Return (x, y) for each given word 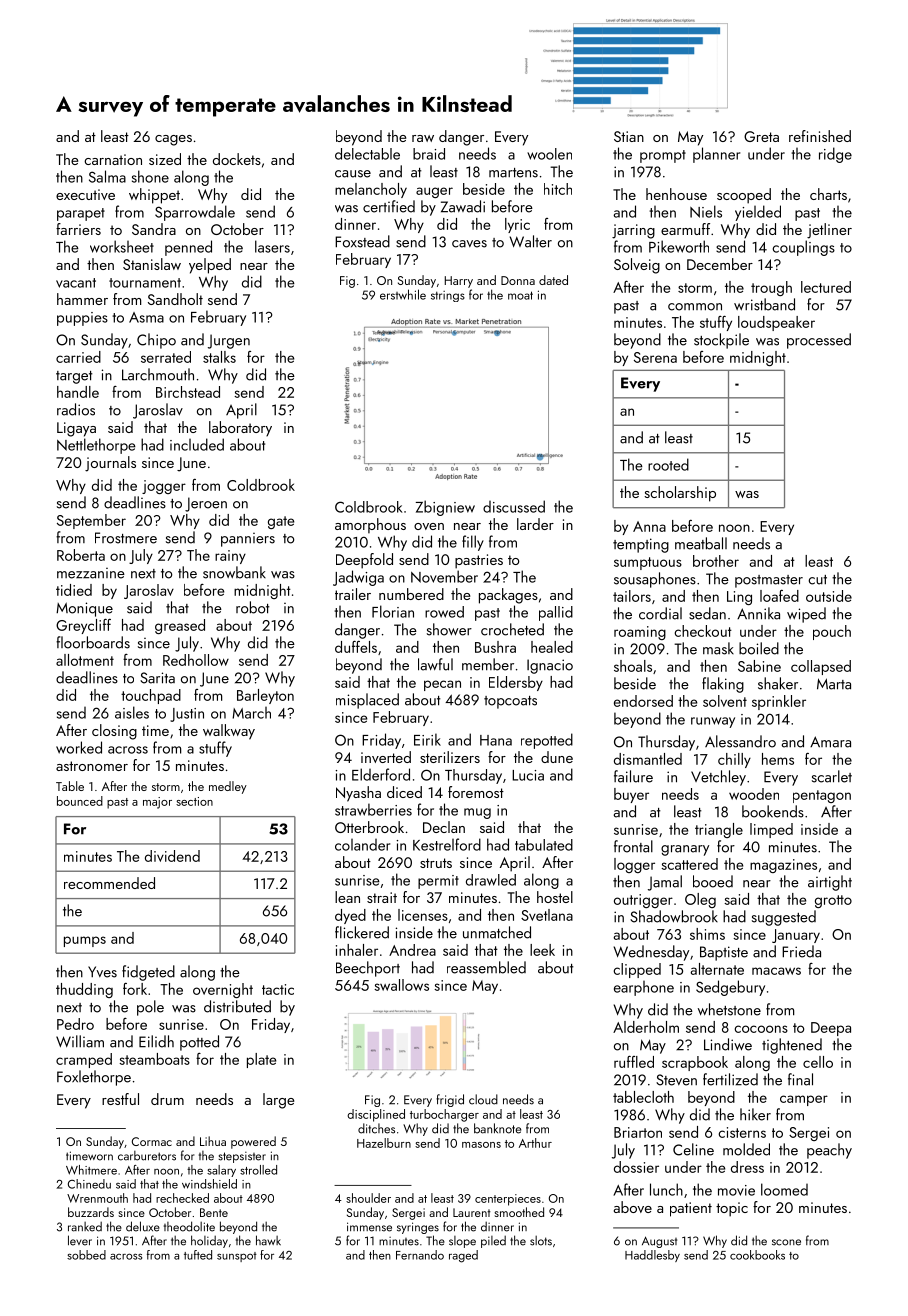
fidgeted (148, 973)
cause (353, 174)
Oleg (700, 900)
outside (829, 596)
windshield (209, 1184)
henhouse (676, 194)
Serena (655, 357)
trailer (353, 594)
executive (85, 194)
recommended (109, 883)
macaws (776, 971)
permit (438, 882)
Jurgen (229, 341)
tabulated (544, 845)
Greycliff (83, 626)
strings (448, 296)
